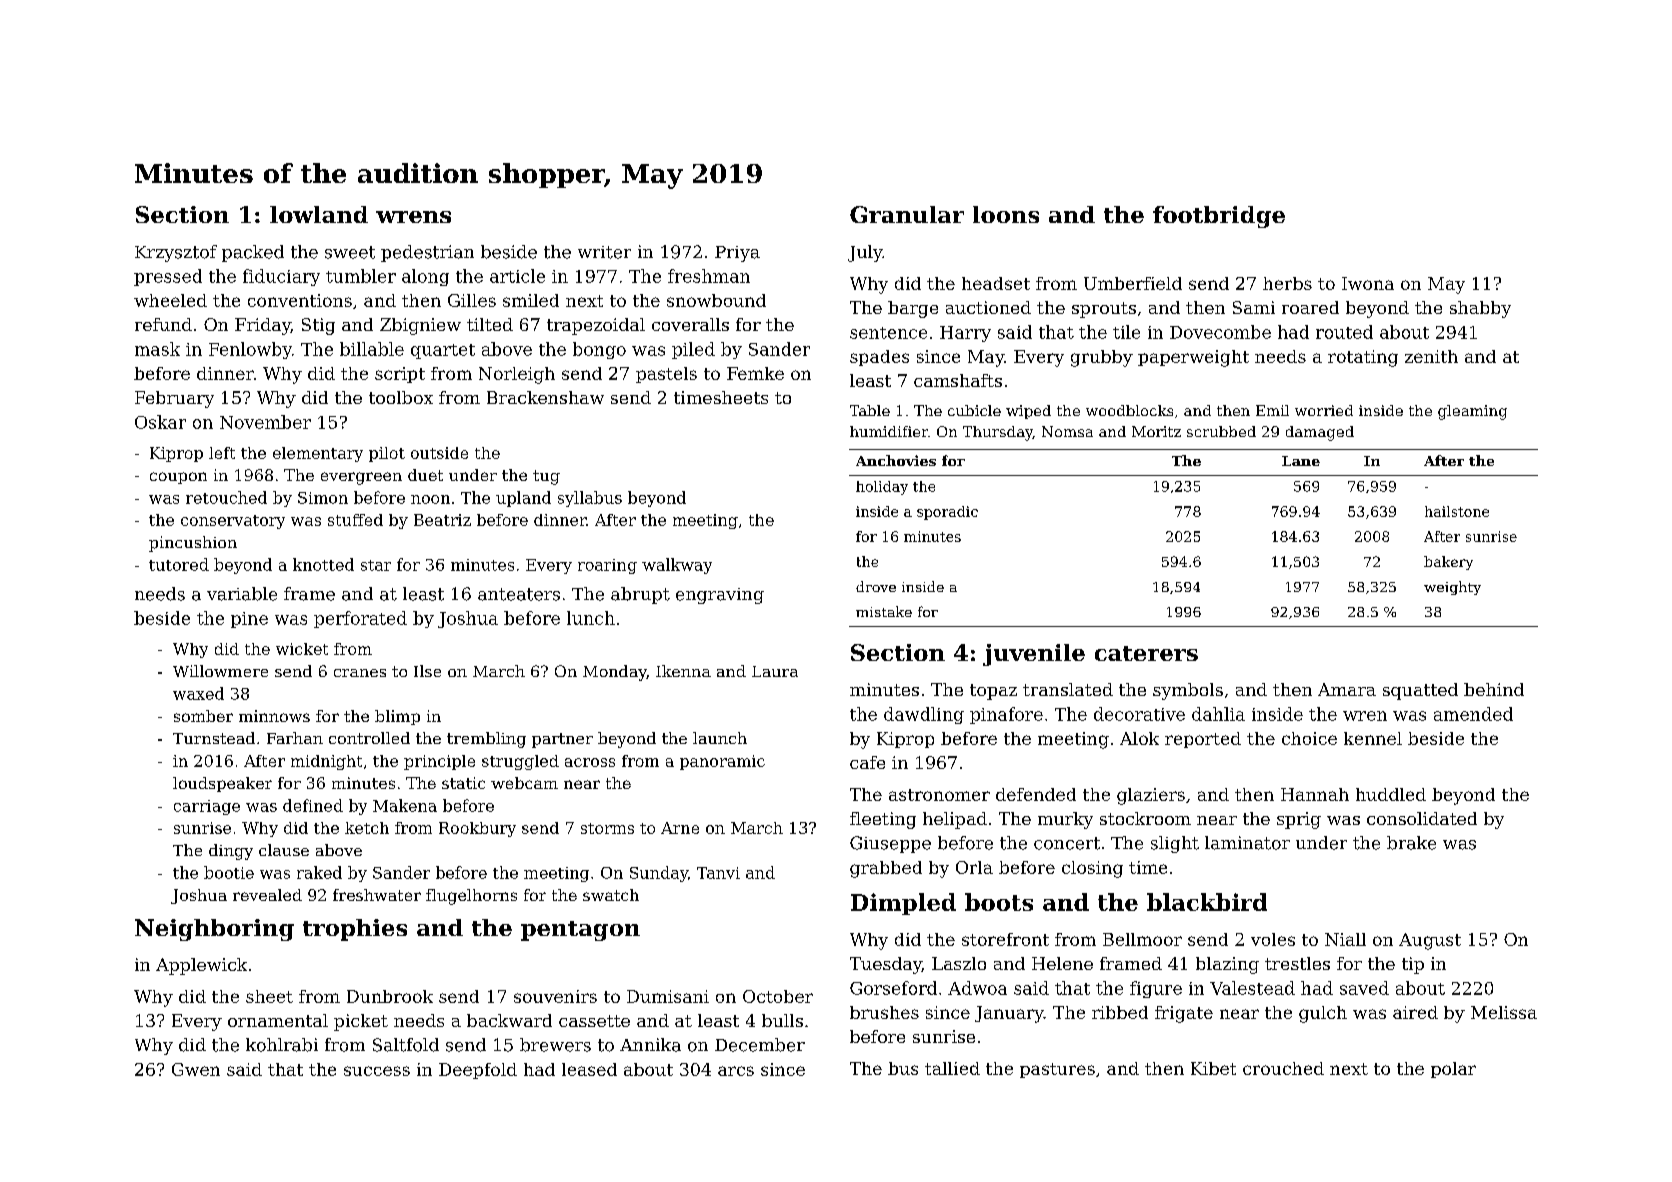  What do you see at coordinates (1184, 1014) in the document?
I see `frigate` at bounding box center [1184, 1014].
